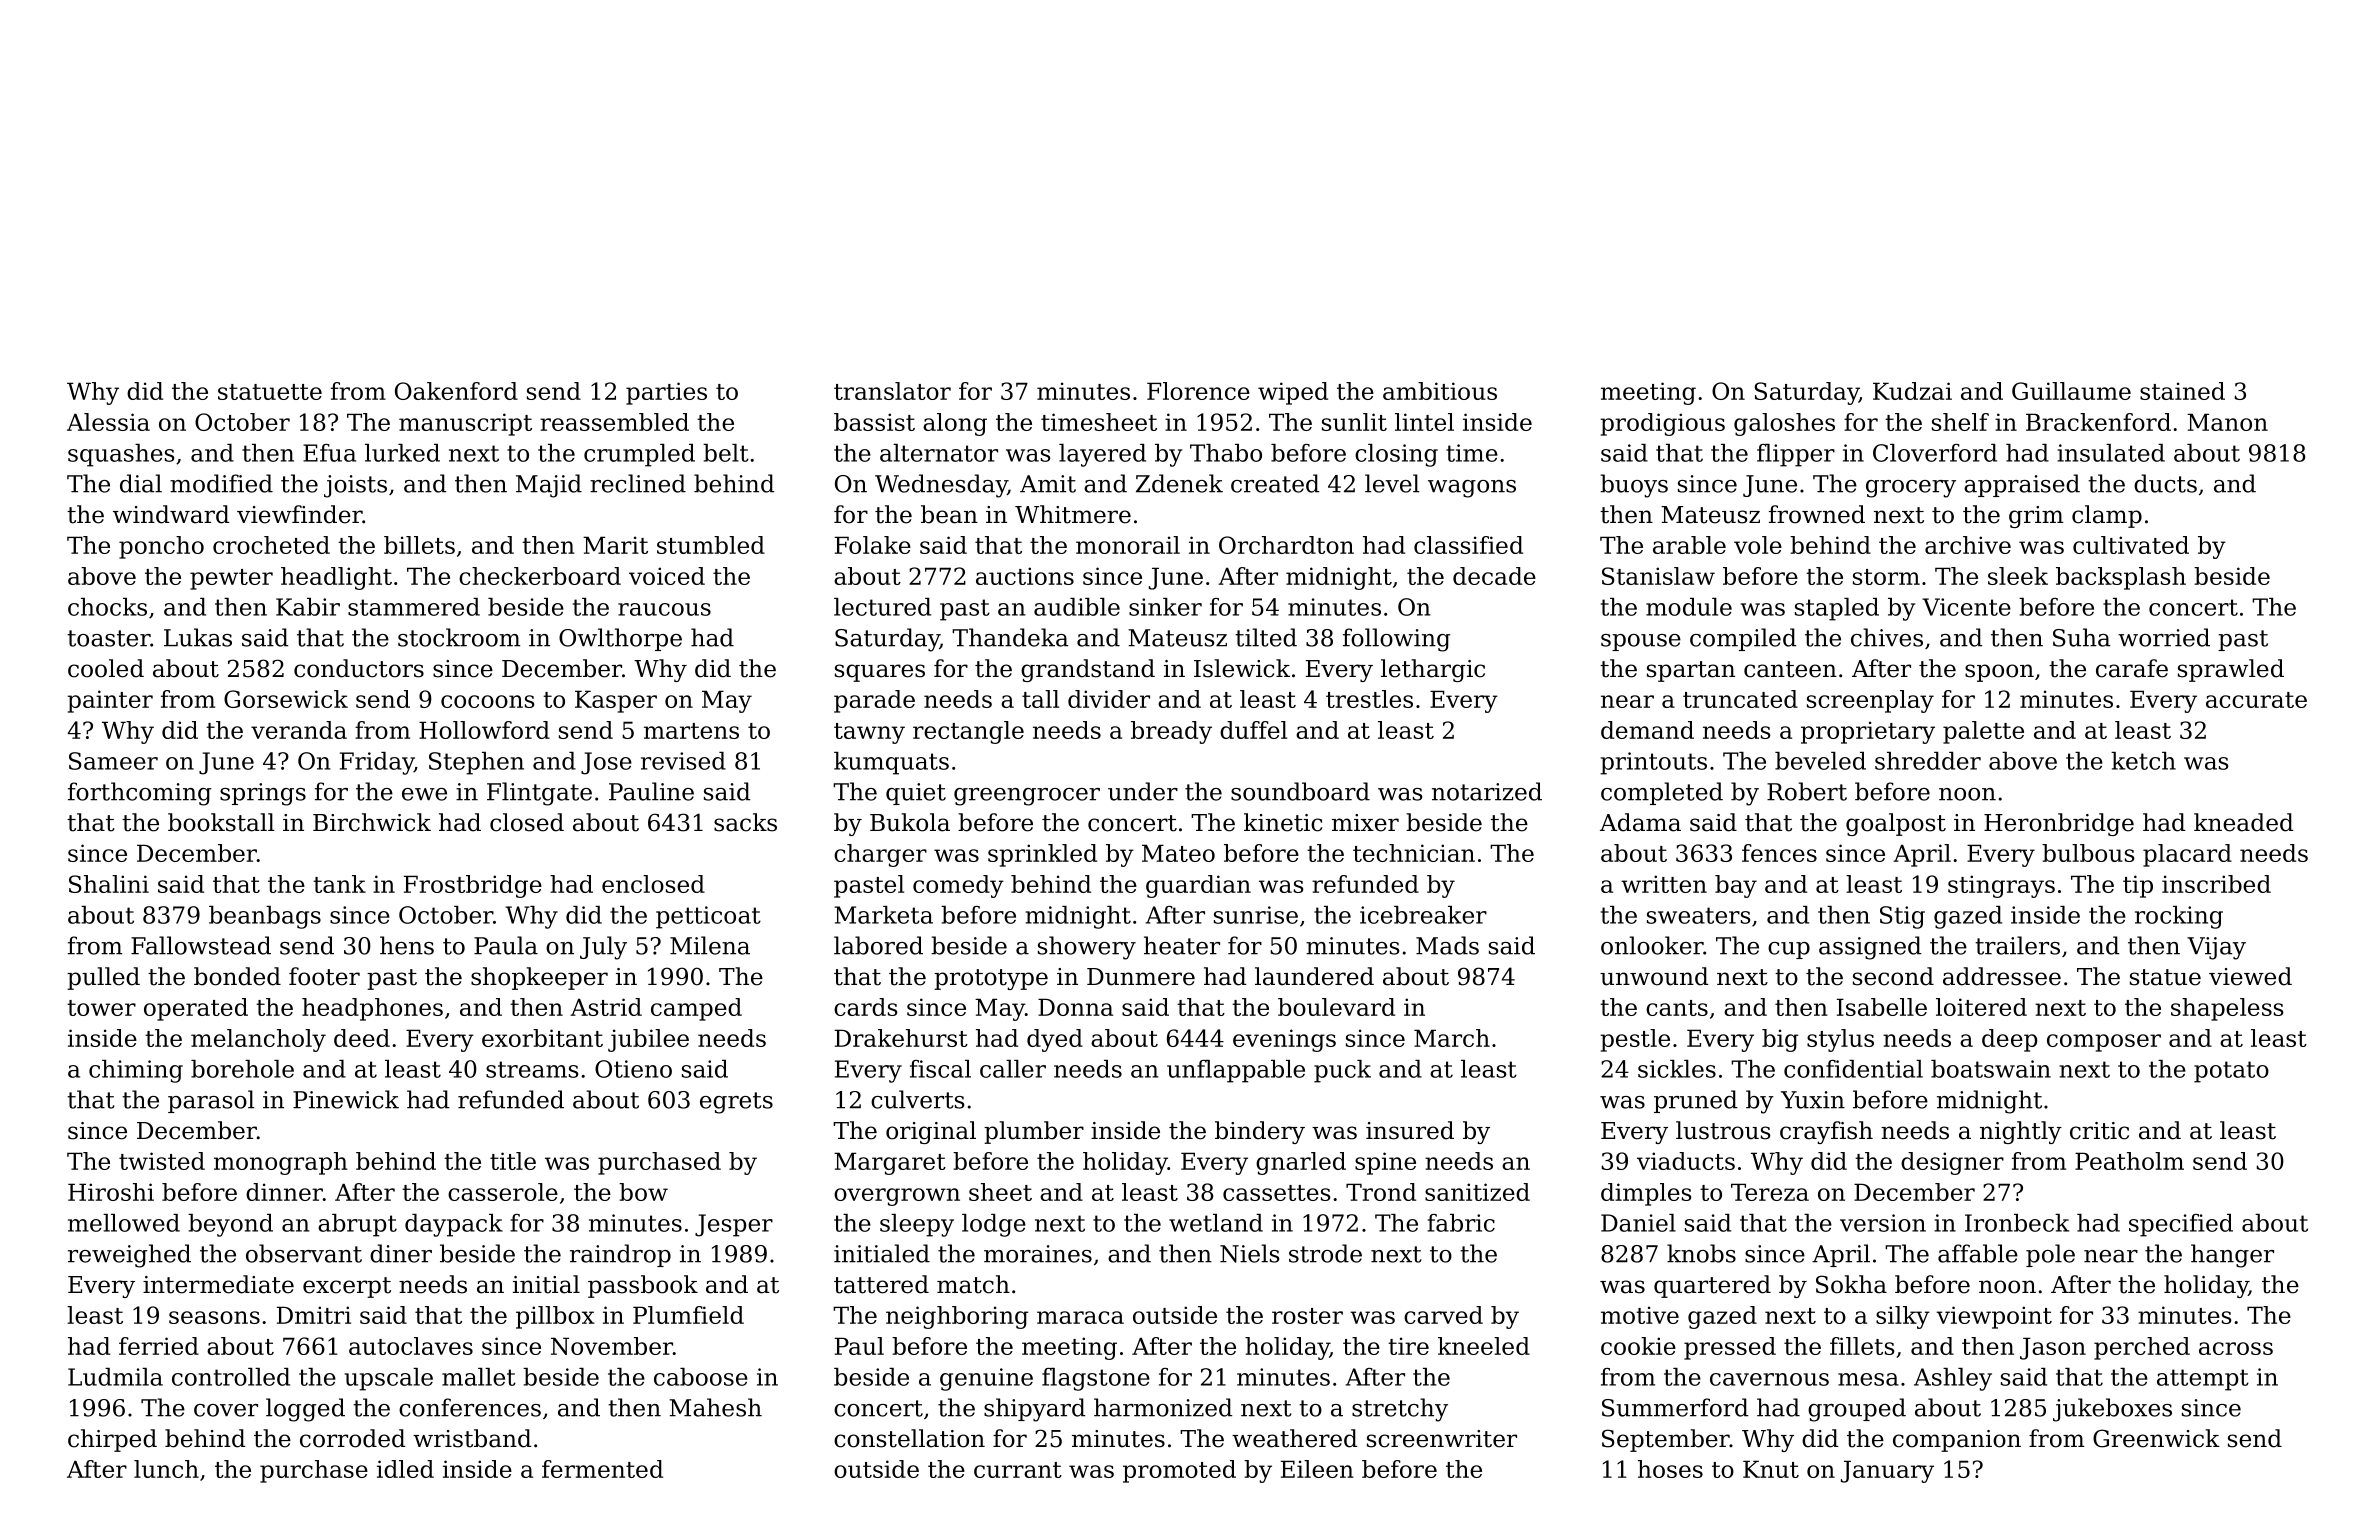 Image resolution: width=2380 pixels, height=1540 pixels. Describe the element at coordinates (129, 1256) in the document. I see `reweighed` at that location.
